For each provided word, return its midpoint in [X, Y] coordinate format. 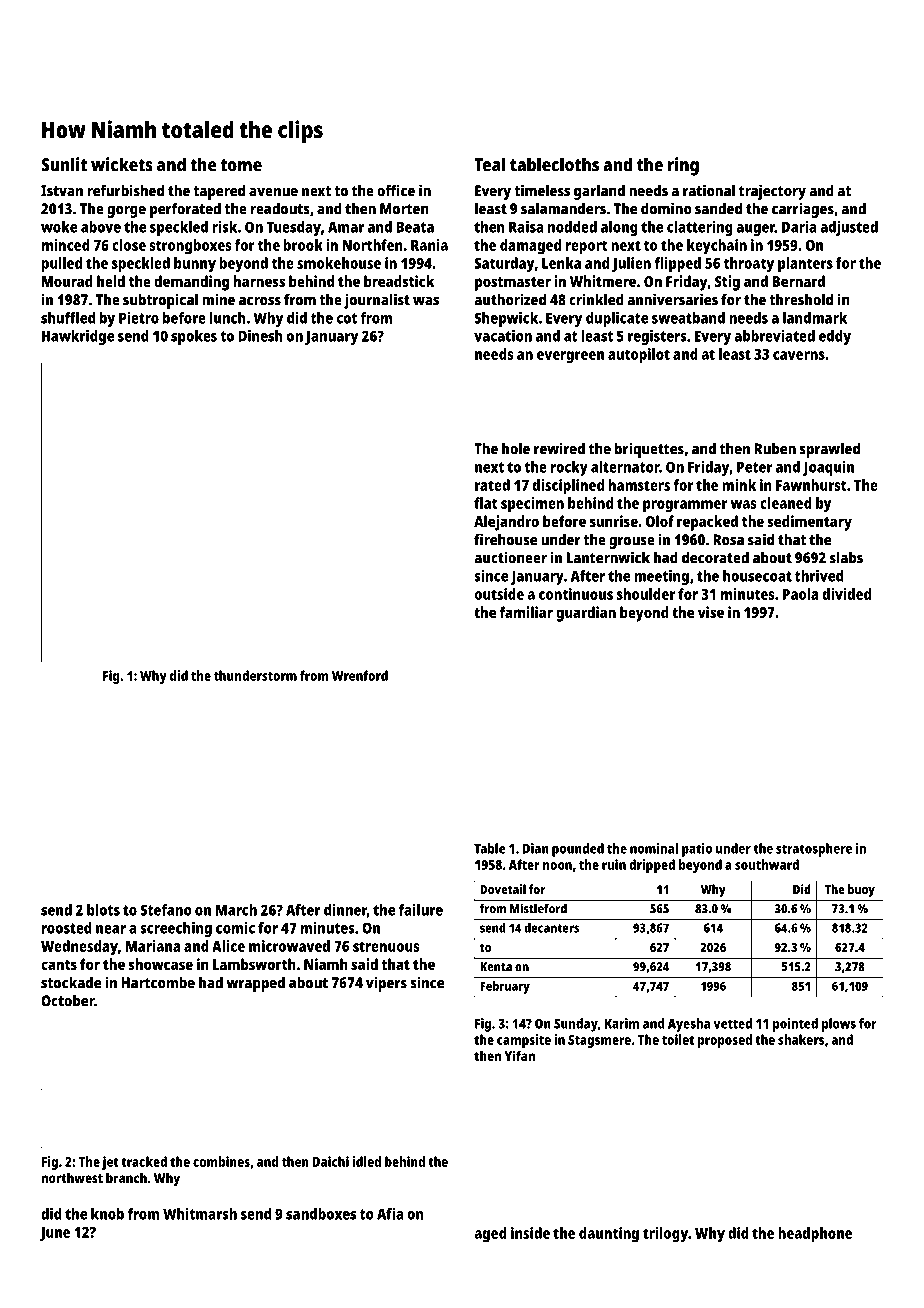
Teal [490, 164]
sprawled [829, 450]
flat [486, 503]
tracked [144, 1161]
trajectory [772, 192]
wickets [122, 164]
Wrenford [360, 675]
